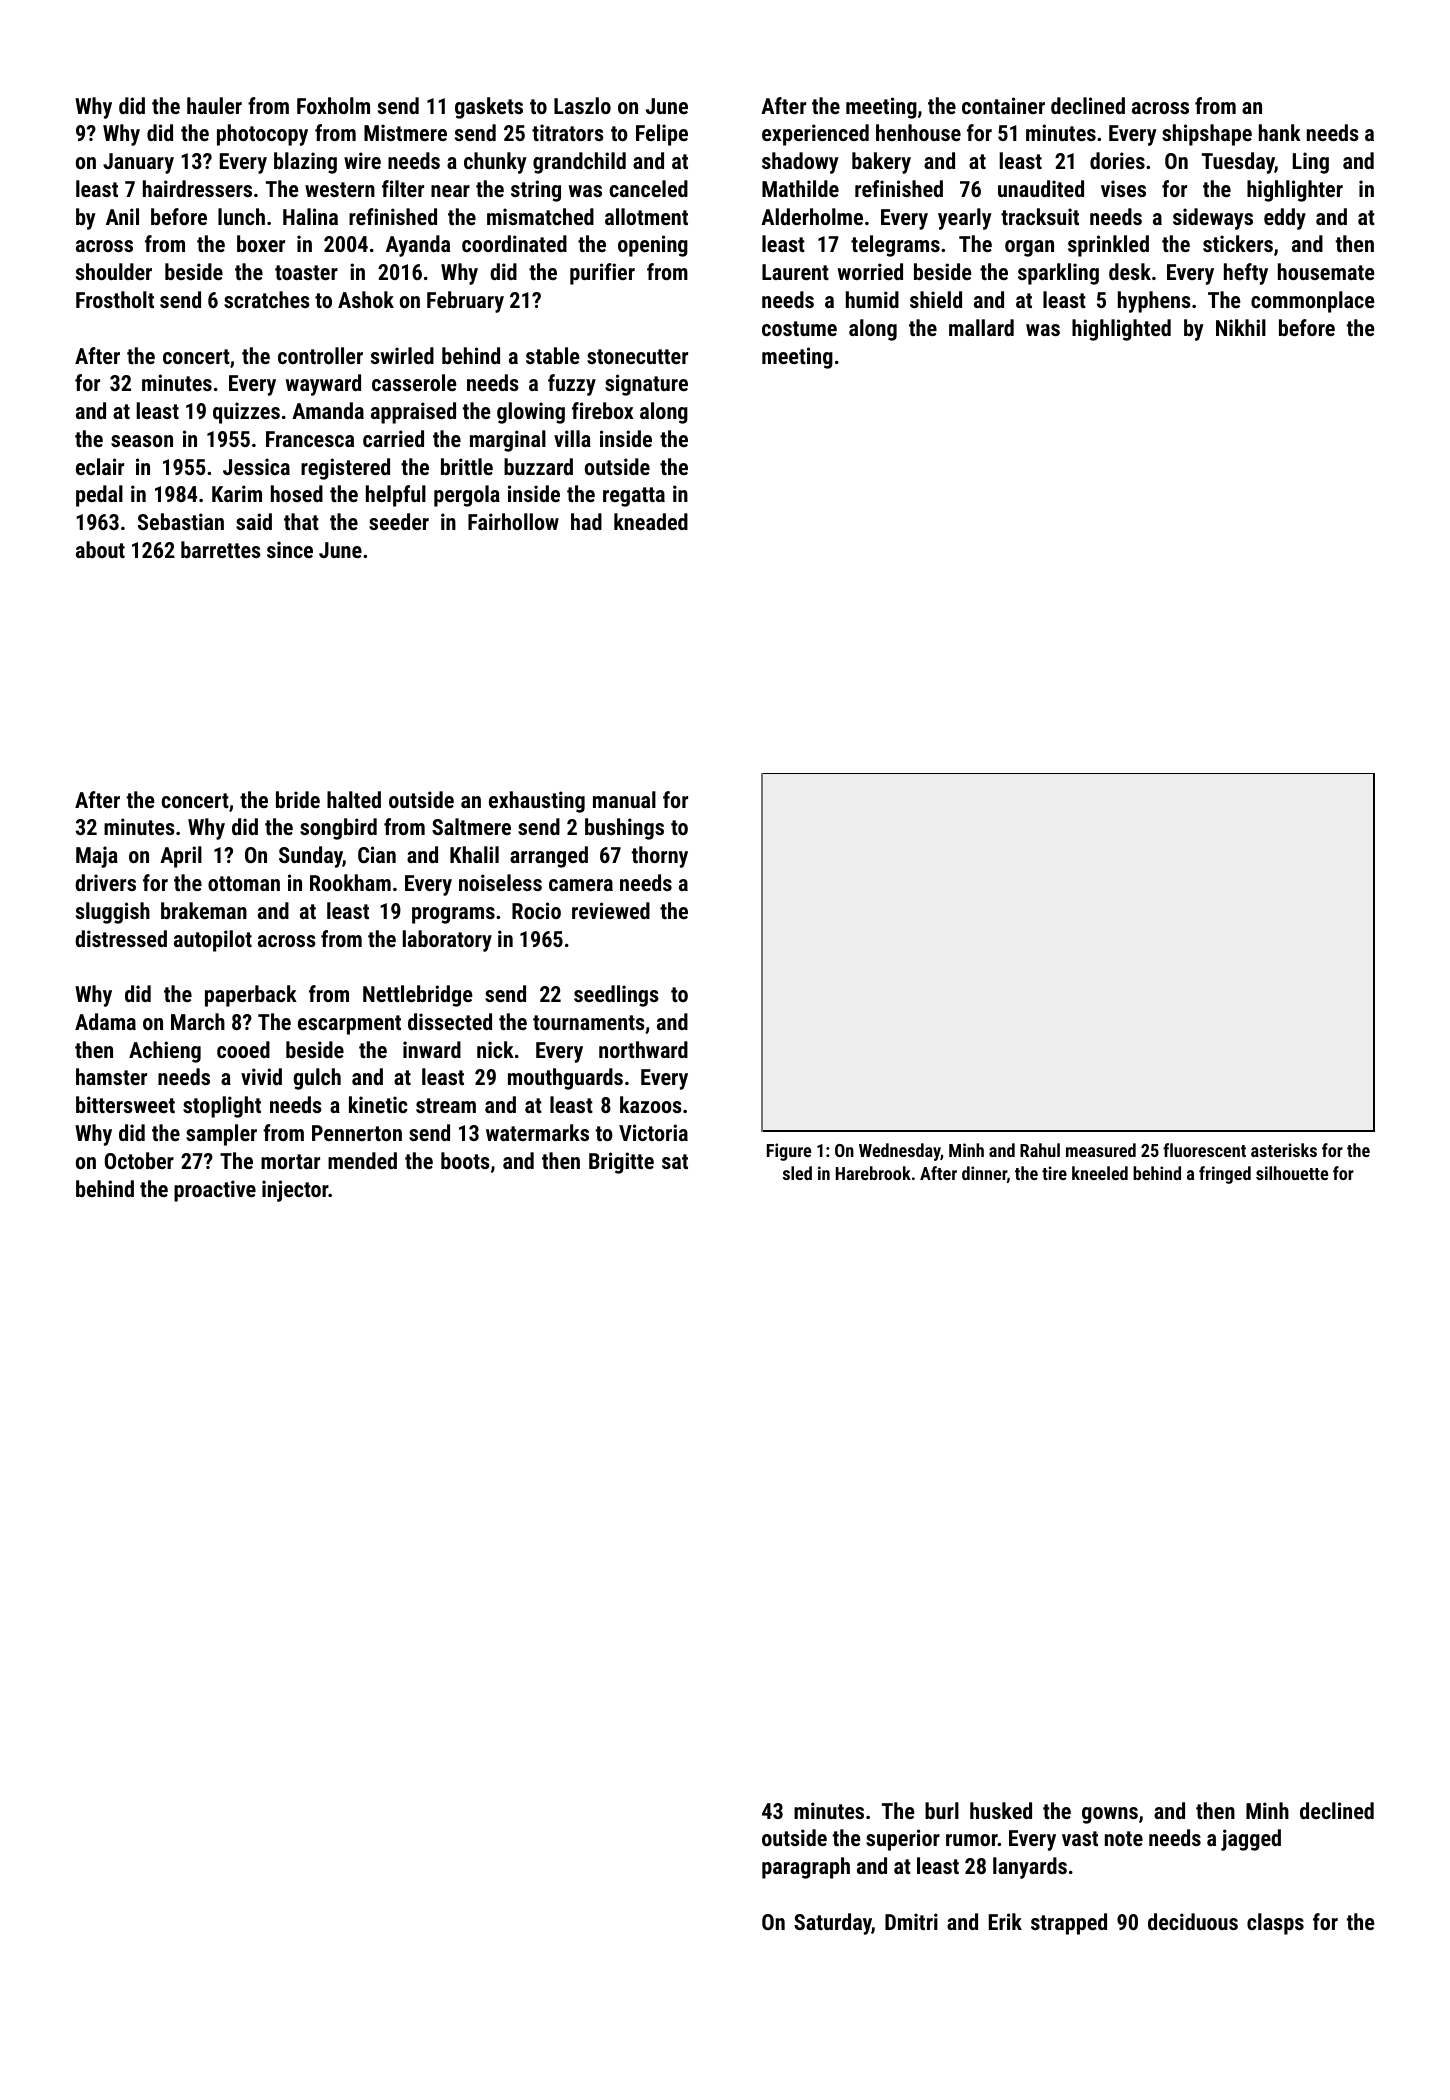 This page has width=1450, height=2100. I want to click on Harebrook, so click(873, 1173).
